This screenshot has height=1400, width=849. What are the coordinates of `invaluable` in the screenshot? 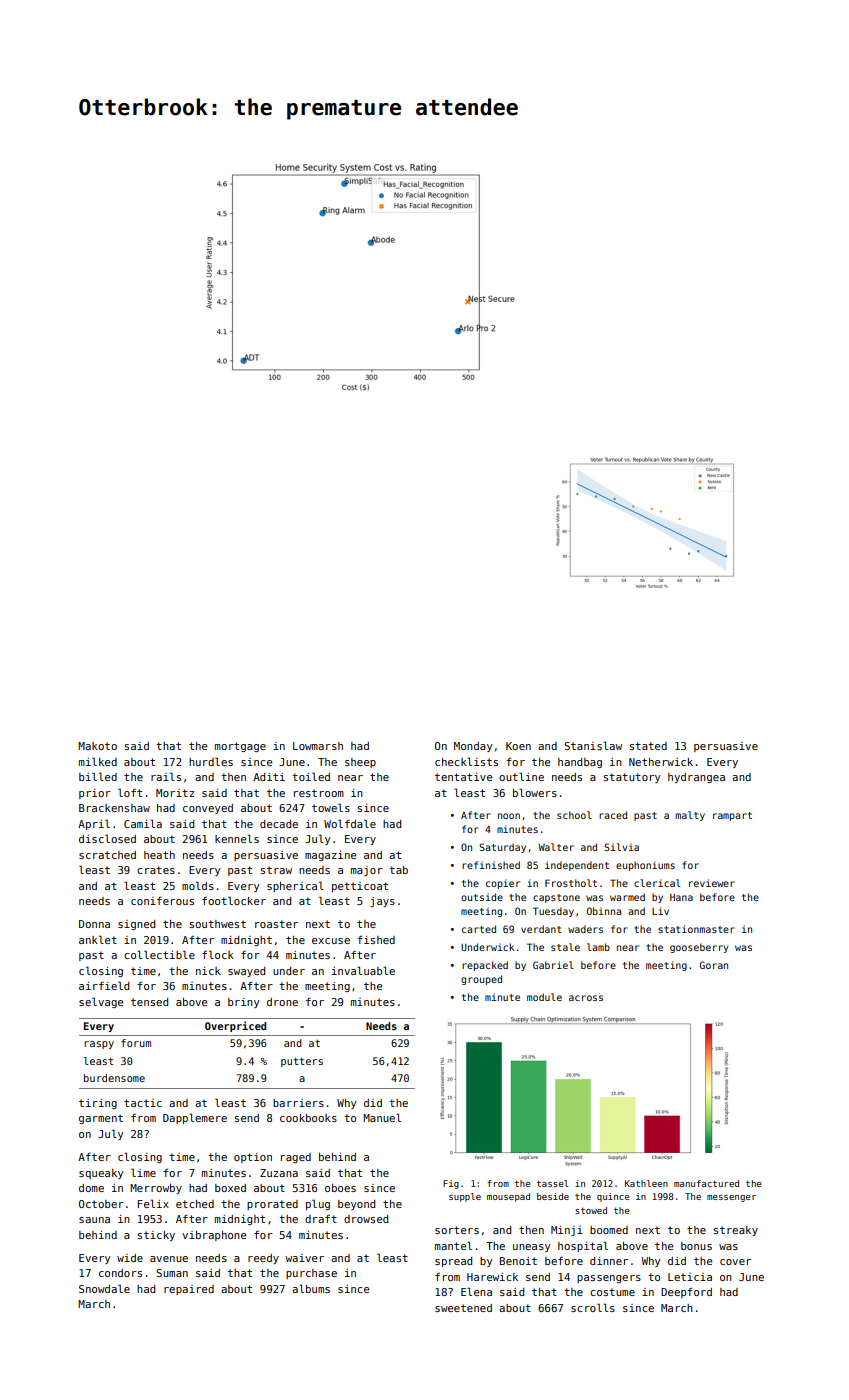 It's located at (363, 970).
